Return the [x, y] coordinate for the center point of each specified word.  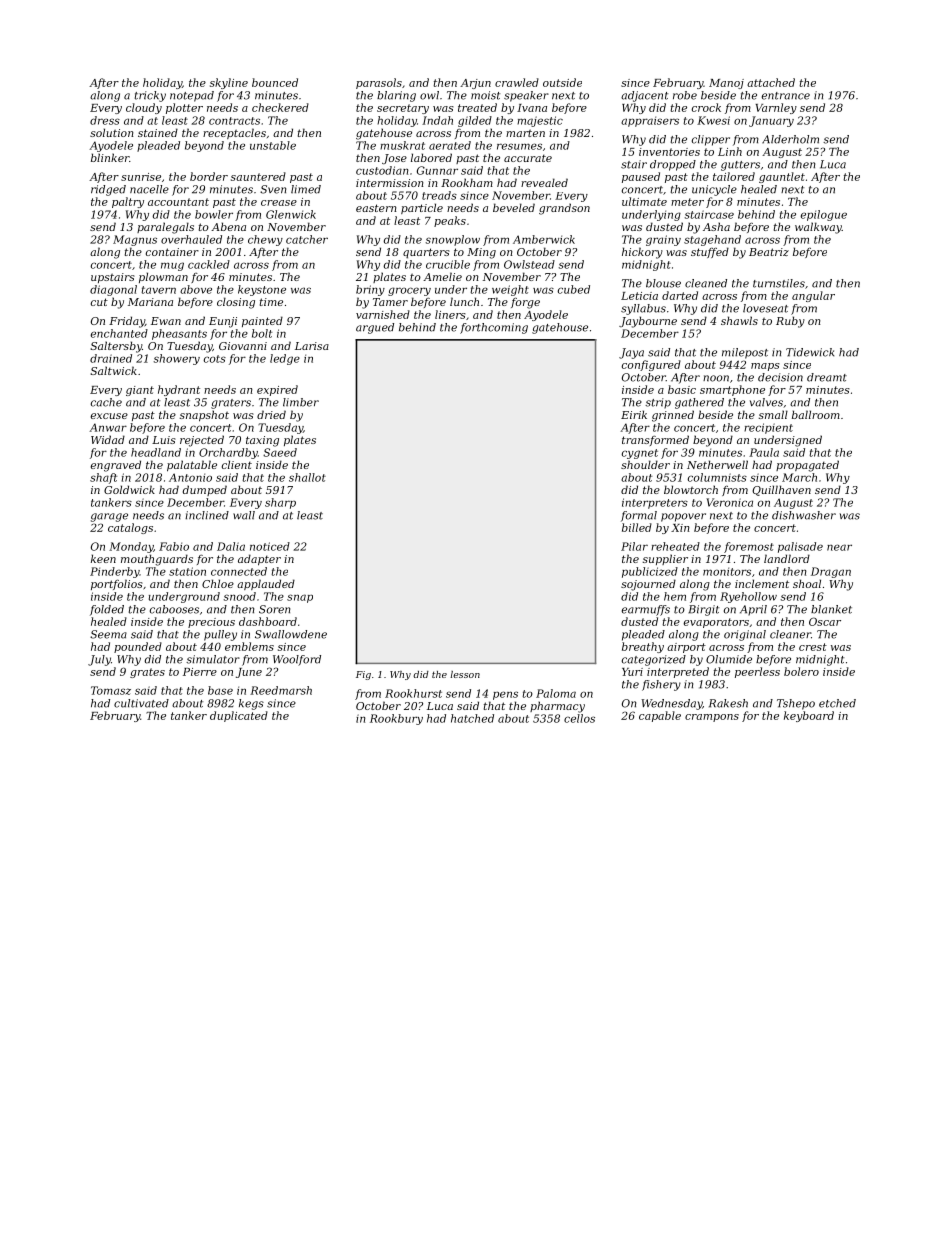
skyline [229, 83]
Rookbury [396, 719]
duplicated [239, 716]
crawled [517, 82]
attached [771, 82]
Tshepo [796, 704]
